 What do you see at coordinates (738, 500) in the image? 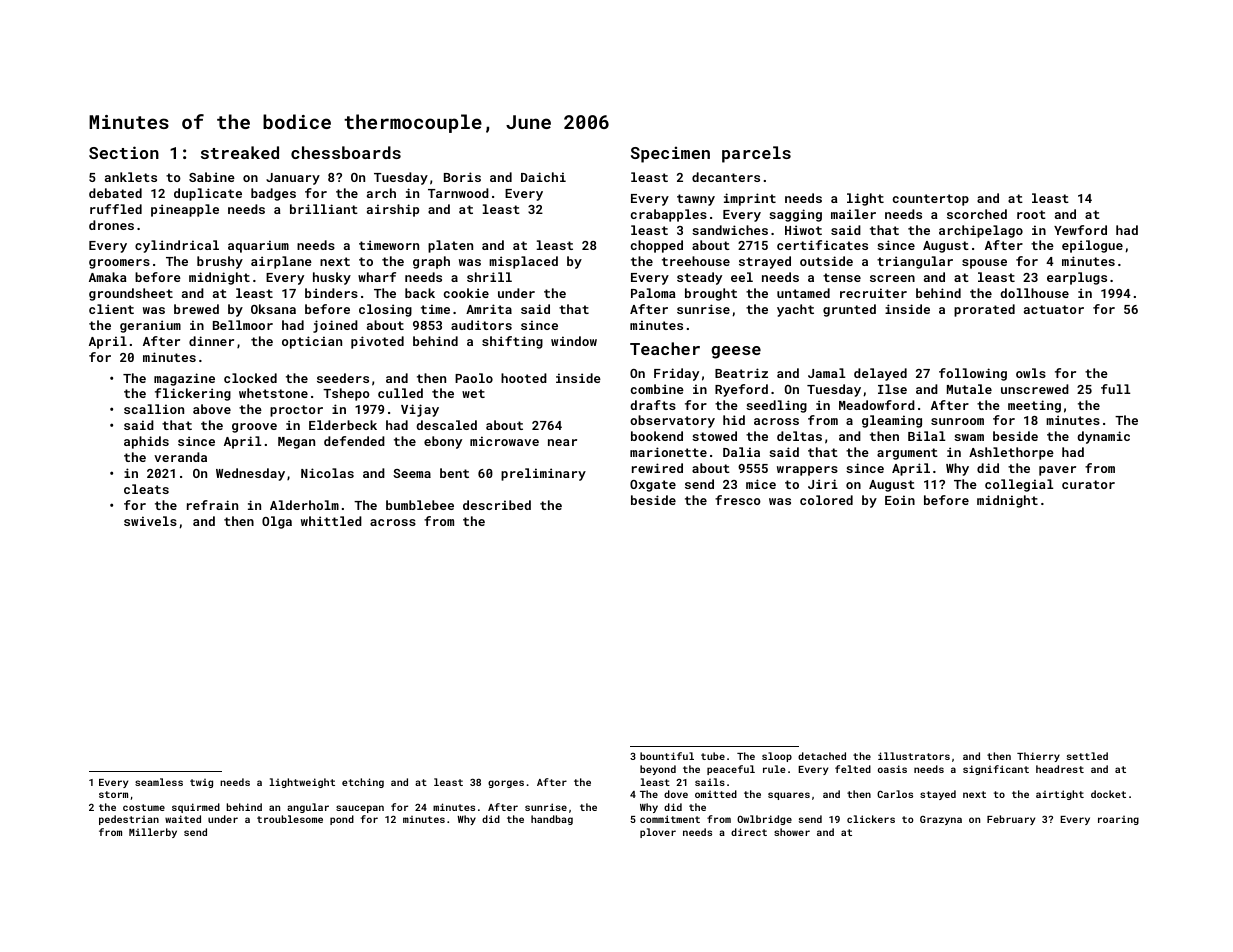
I see `fresco` at bounding box center [738, 500].
